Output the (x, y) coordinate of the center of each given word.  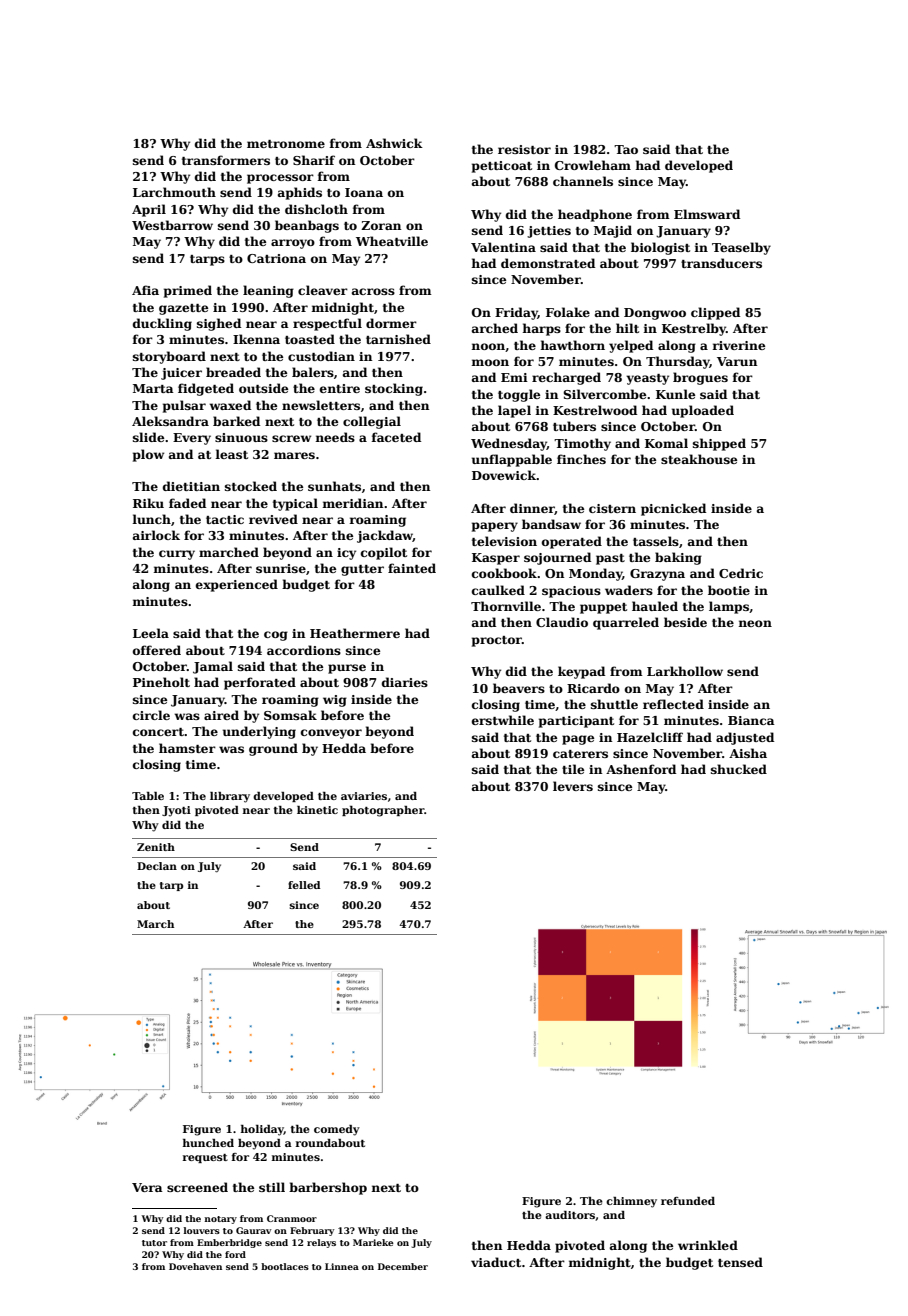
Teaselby (741, 248)
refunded (688, 1201)
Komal (666, 443)
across (373, 291)
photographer (383, 811)
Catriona (276, 258)
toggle (519, 395)
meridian (353, 503)
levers (573, 786)
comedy (337, 1130)
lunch (152, 519)
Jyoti (176, 811)
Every (192, 439)
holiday (262, 1130)
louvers (201, 1230)
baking (678, 558)
